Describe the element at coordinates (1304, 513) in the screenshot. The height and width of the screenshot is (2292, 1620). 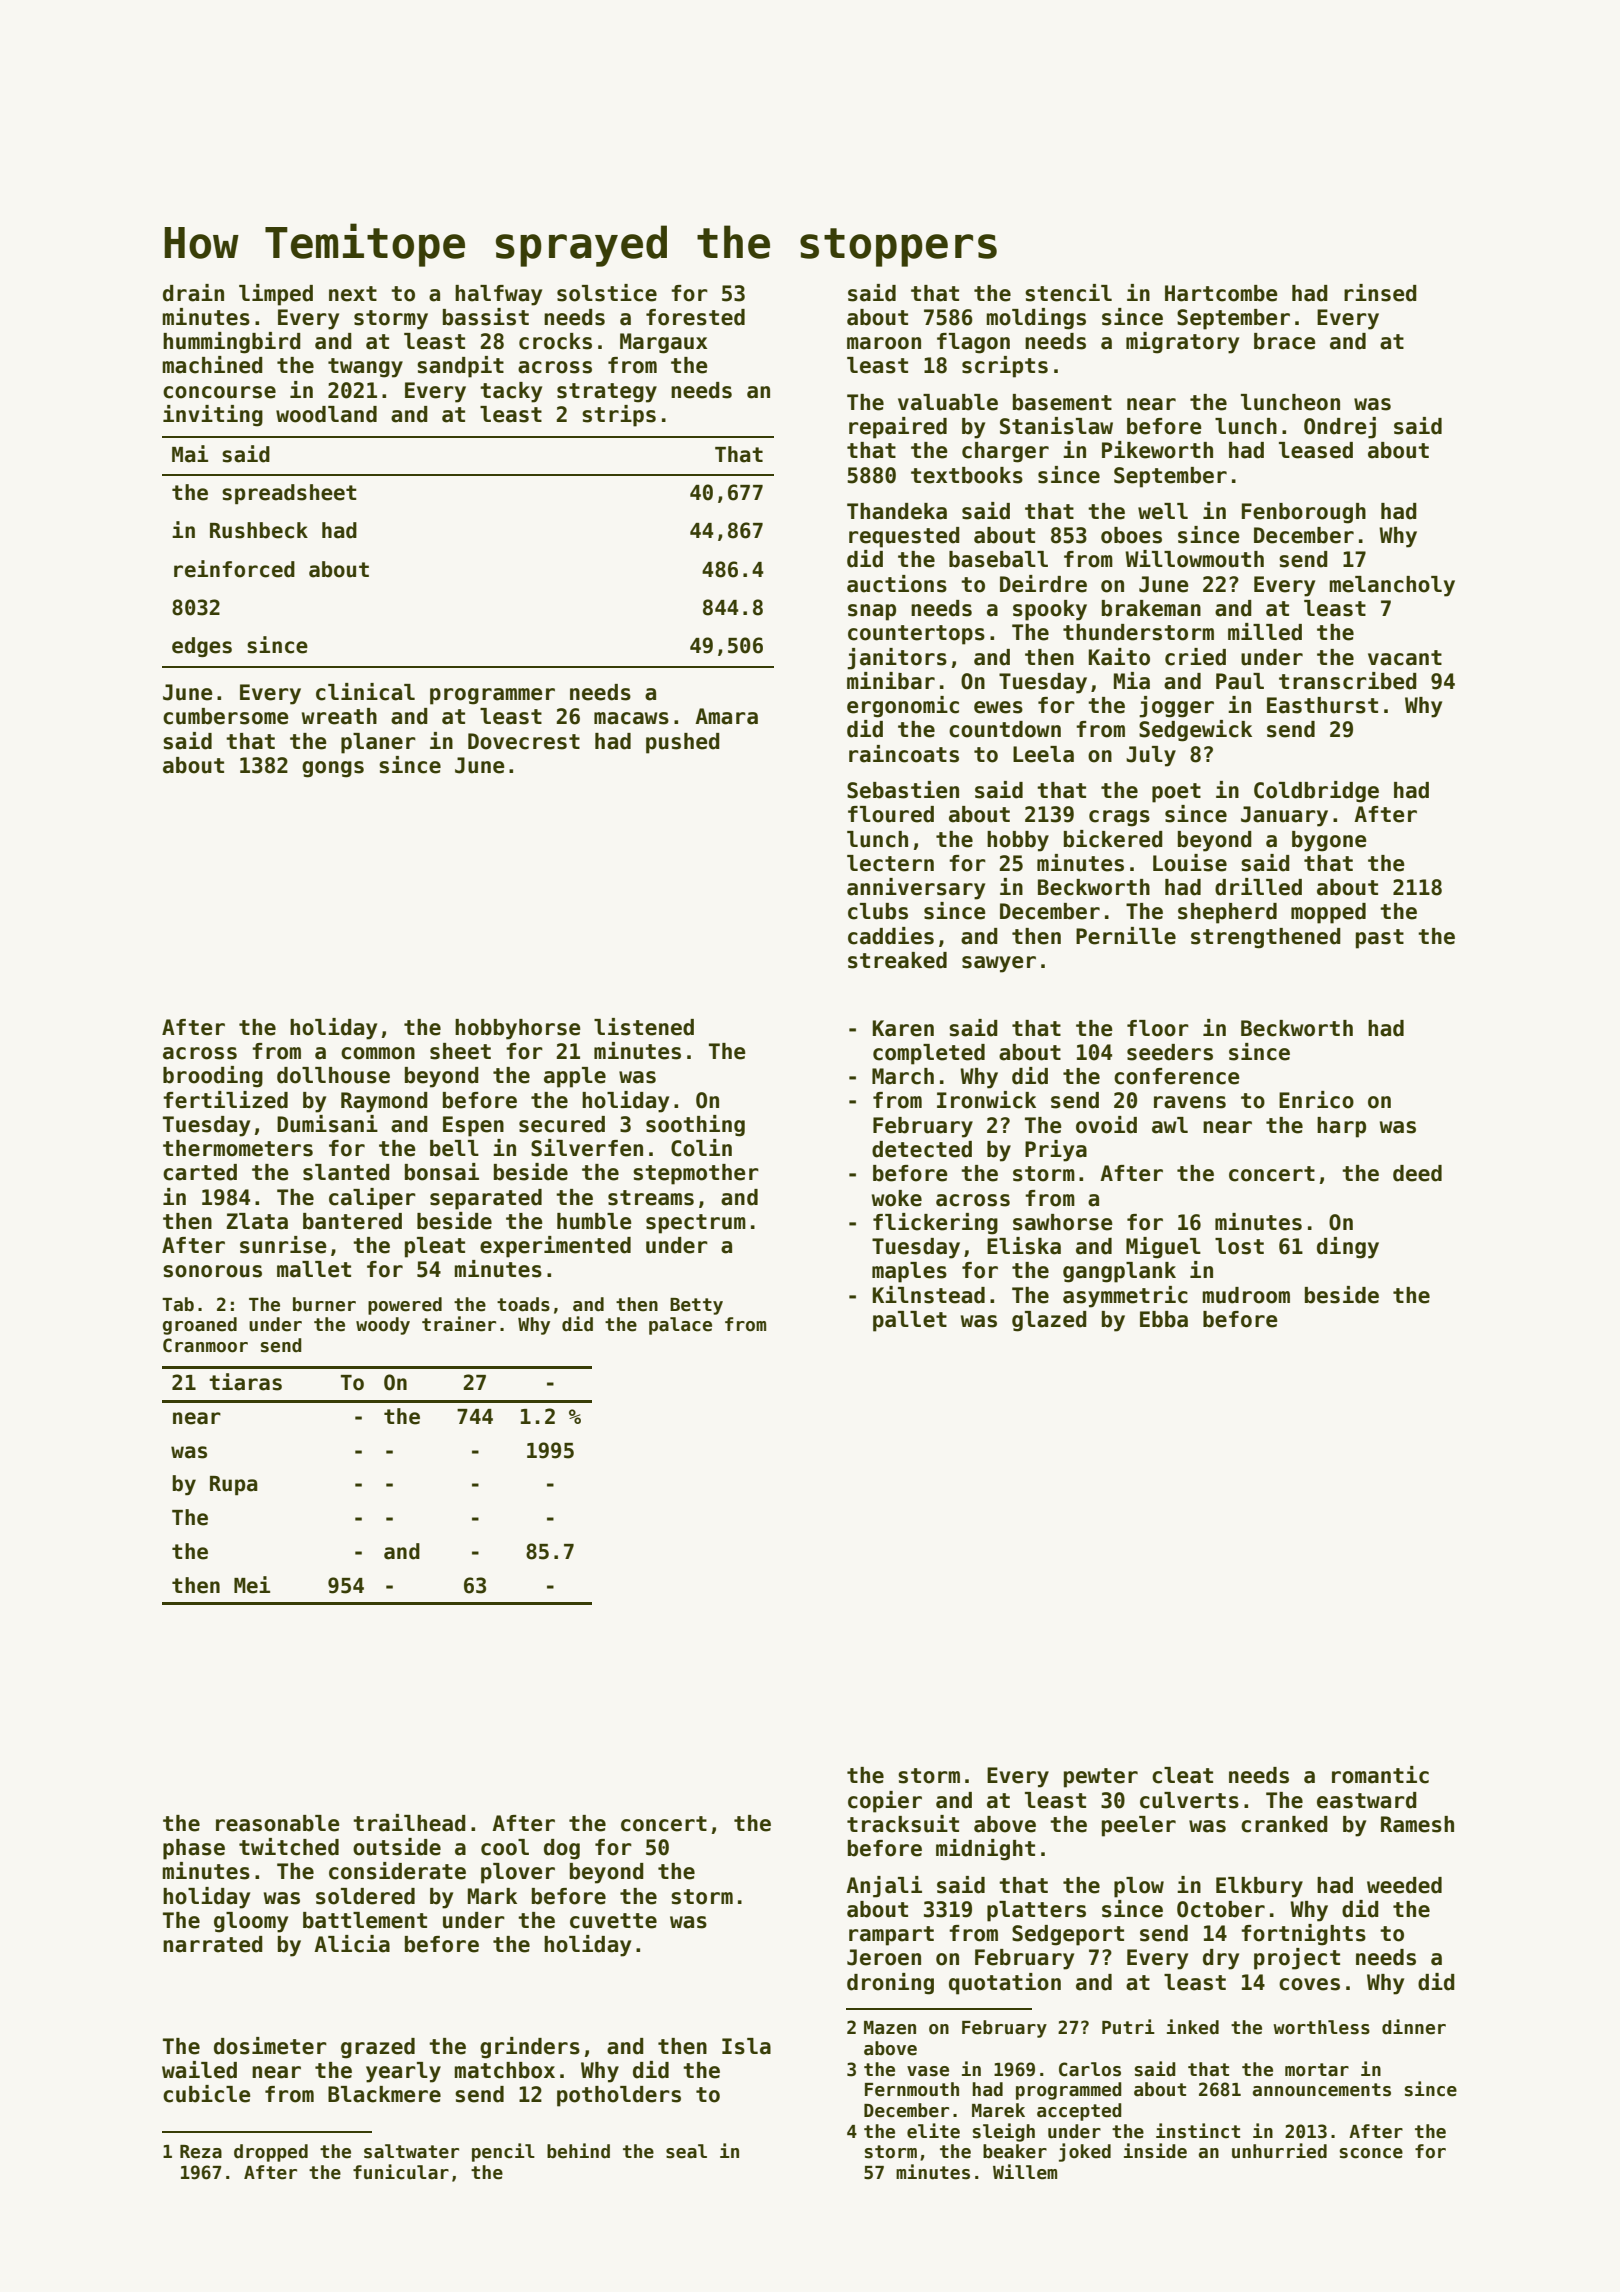
I see `Fenborough` at that location.
